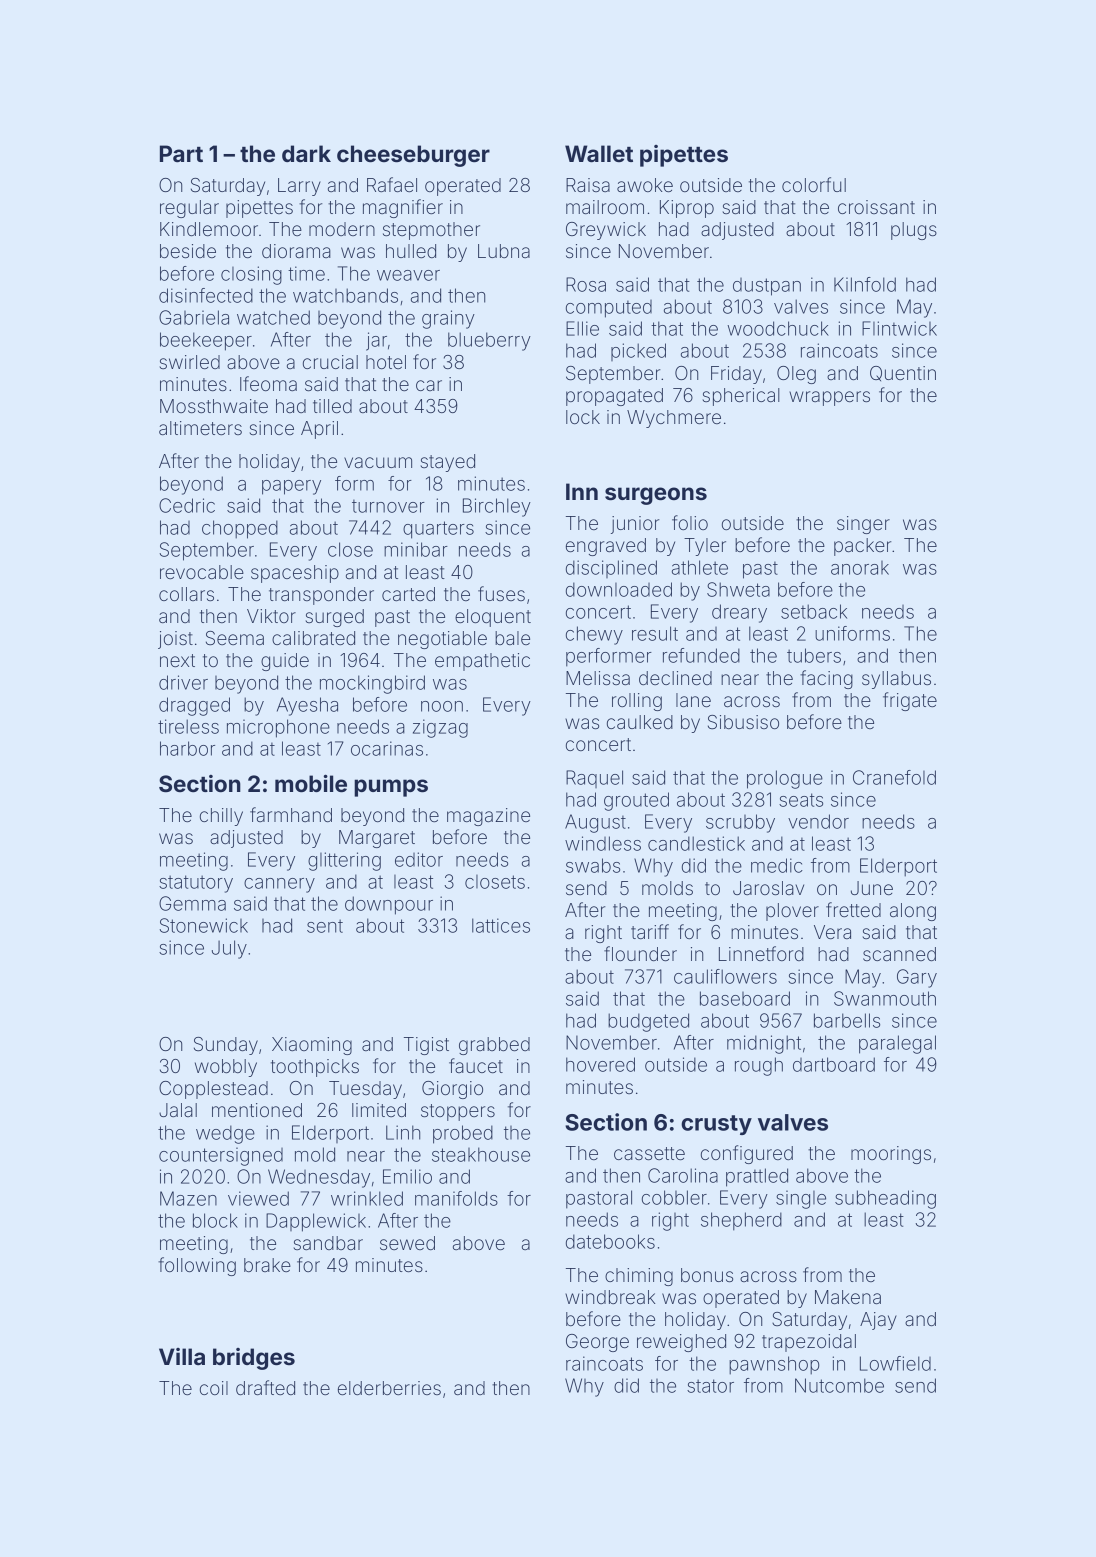 The height and width of the screenshot is (1557, 1096). I want to click on downpour, so click(389, 905).
